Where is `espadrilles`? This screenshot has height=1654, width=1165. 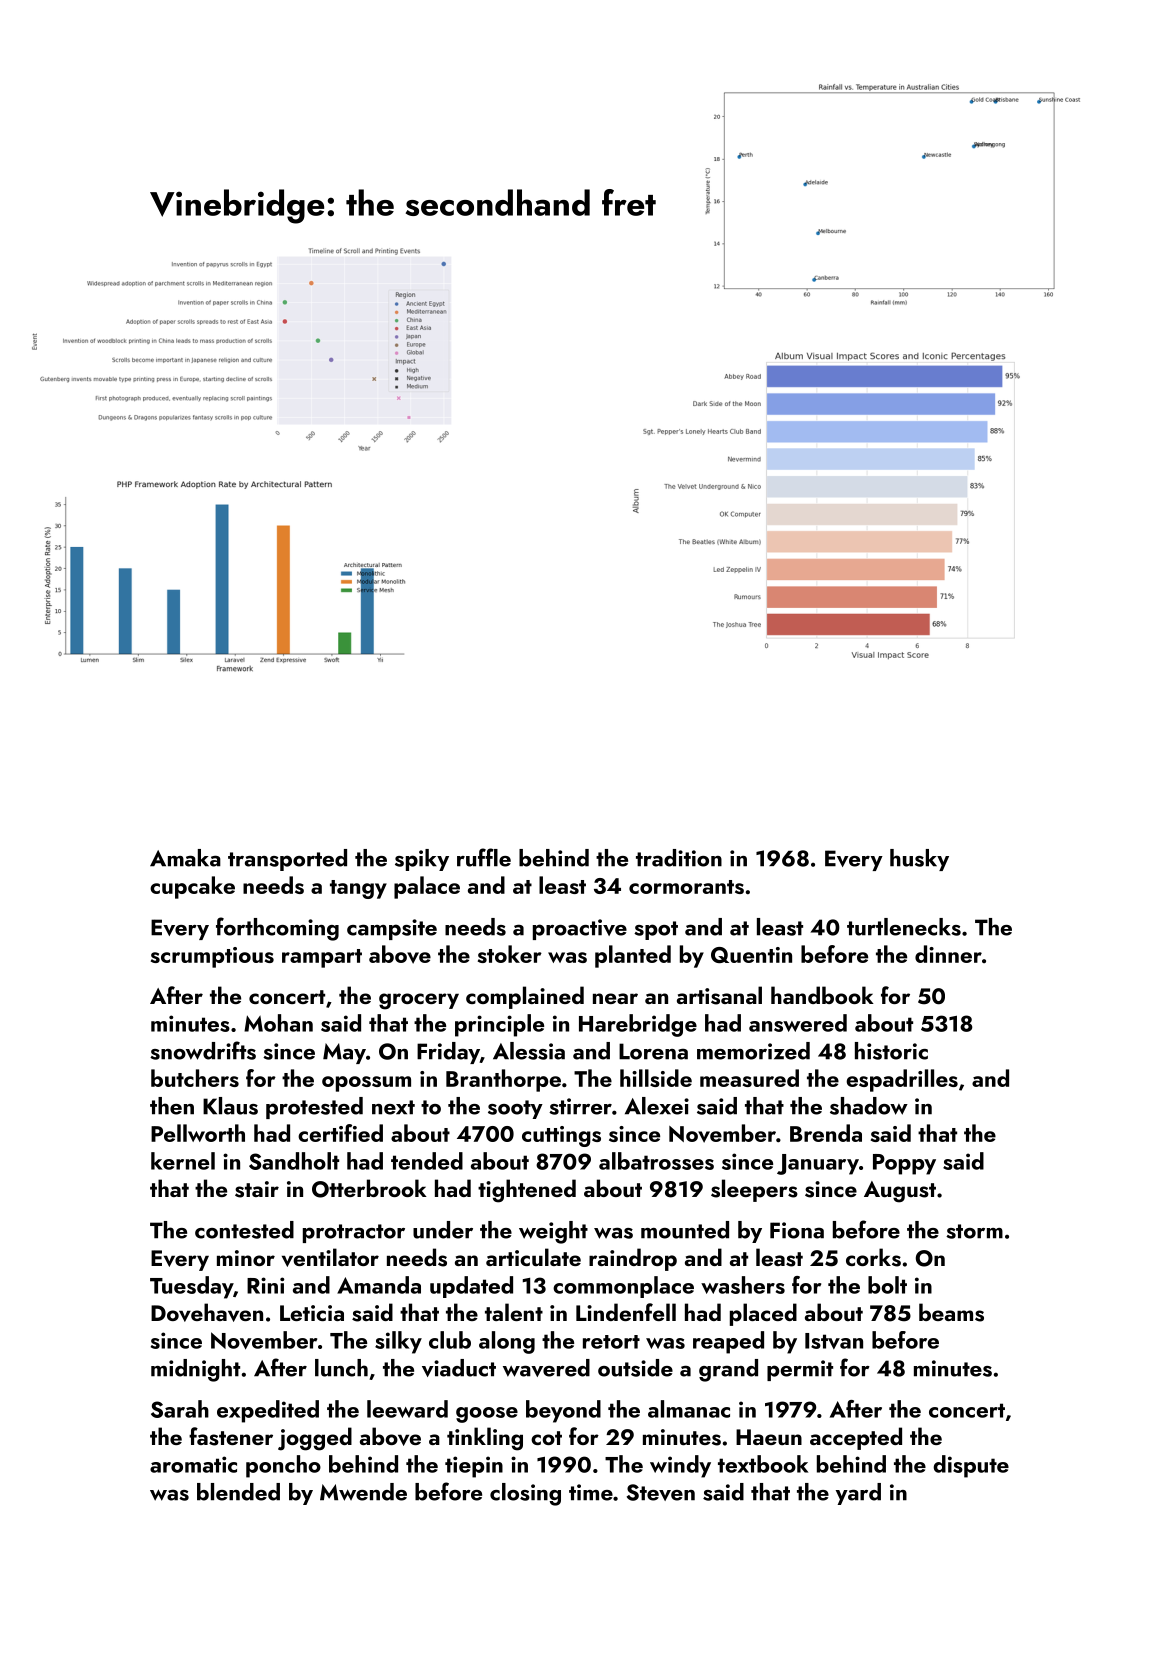
espadrilles is located at coordinates (902, 1080).
